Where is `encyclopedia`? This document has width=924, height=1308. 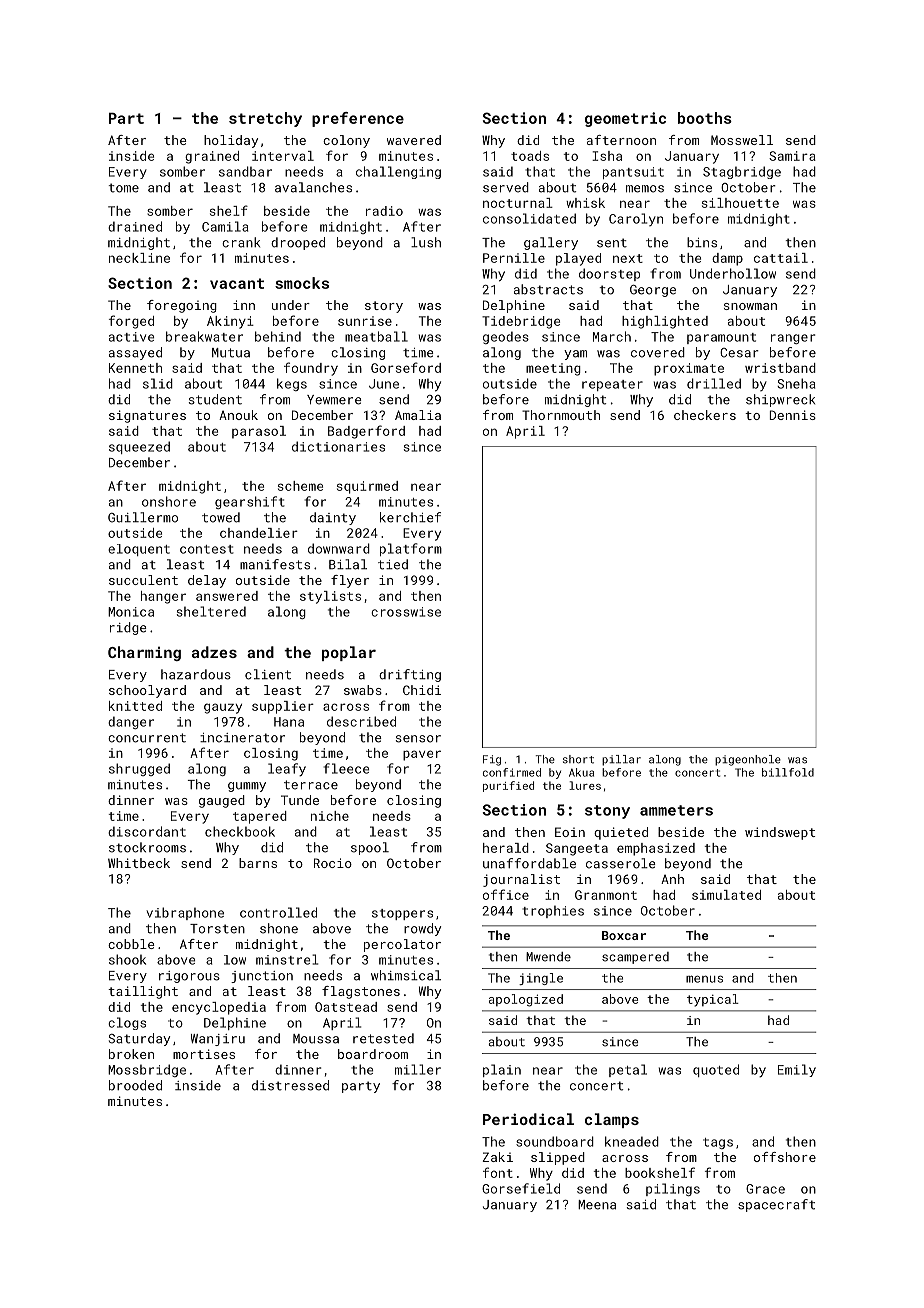 encyclopedia is located at coordinates (219, 1008).
